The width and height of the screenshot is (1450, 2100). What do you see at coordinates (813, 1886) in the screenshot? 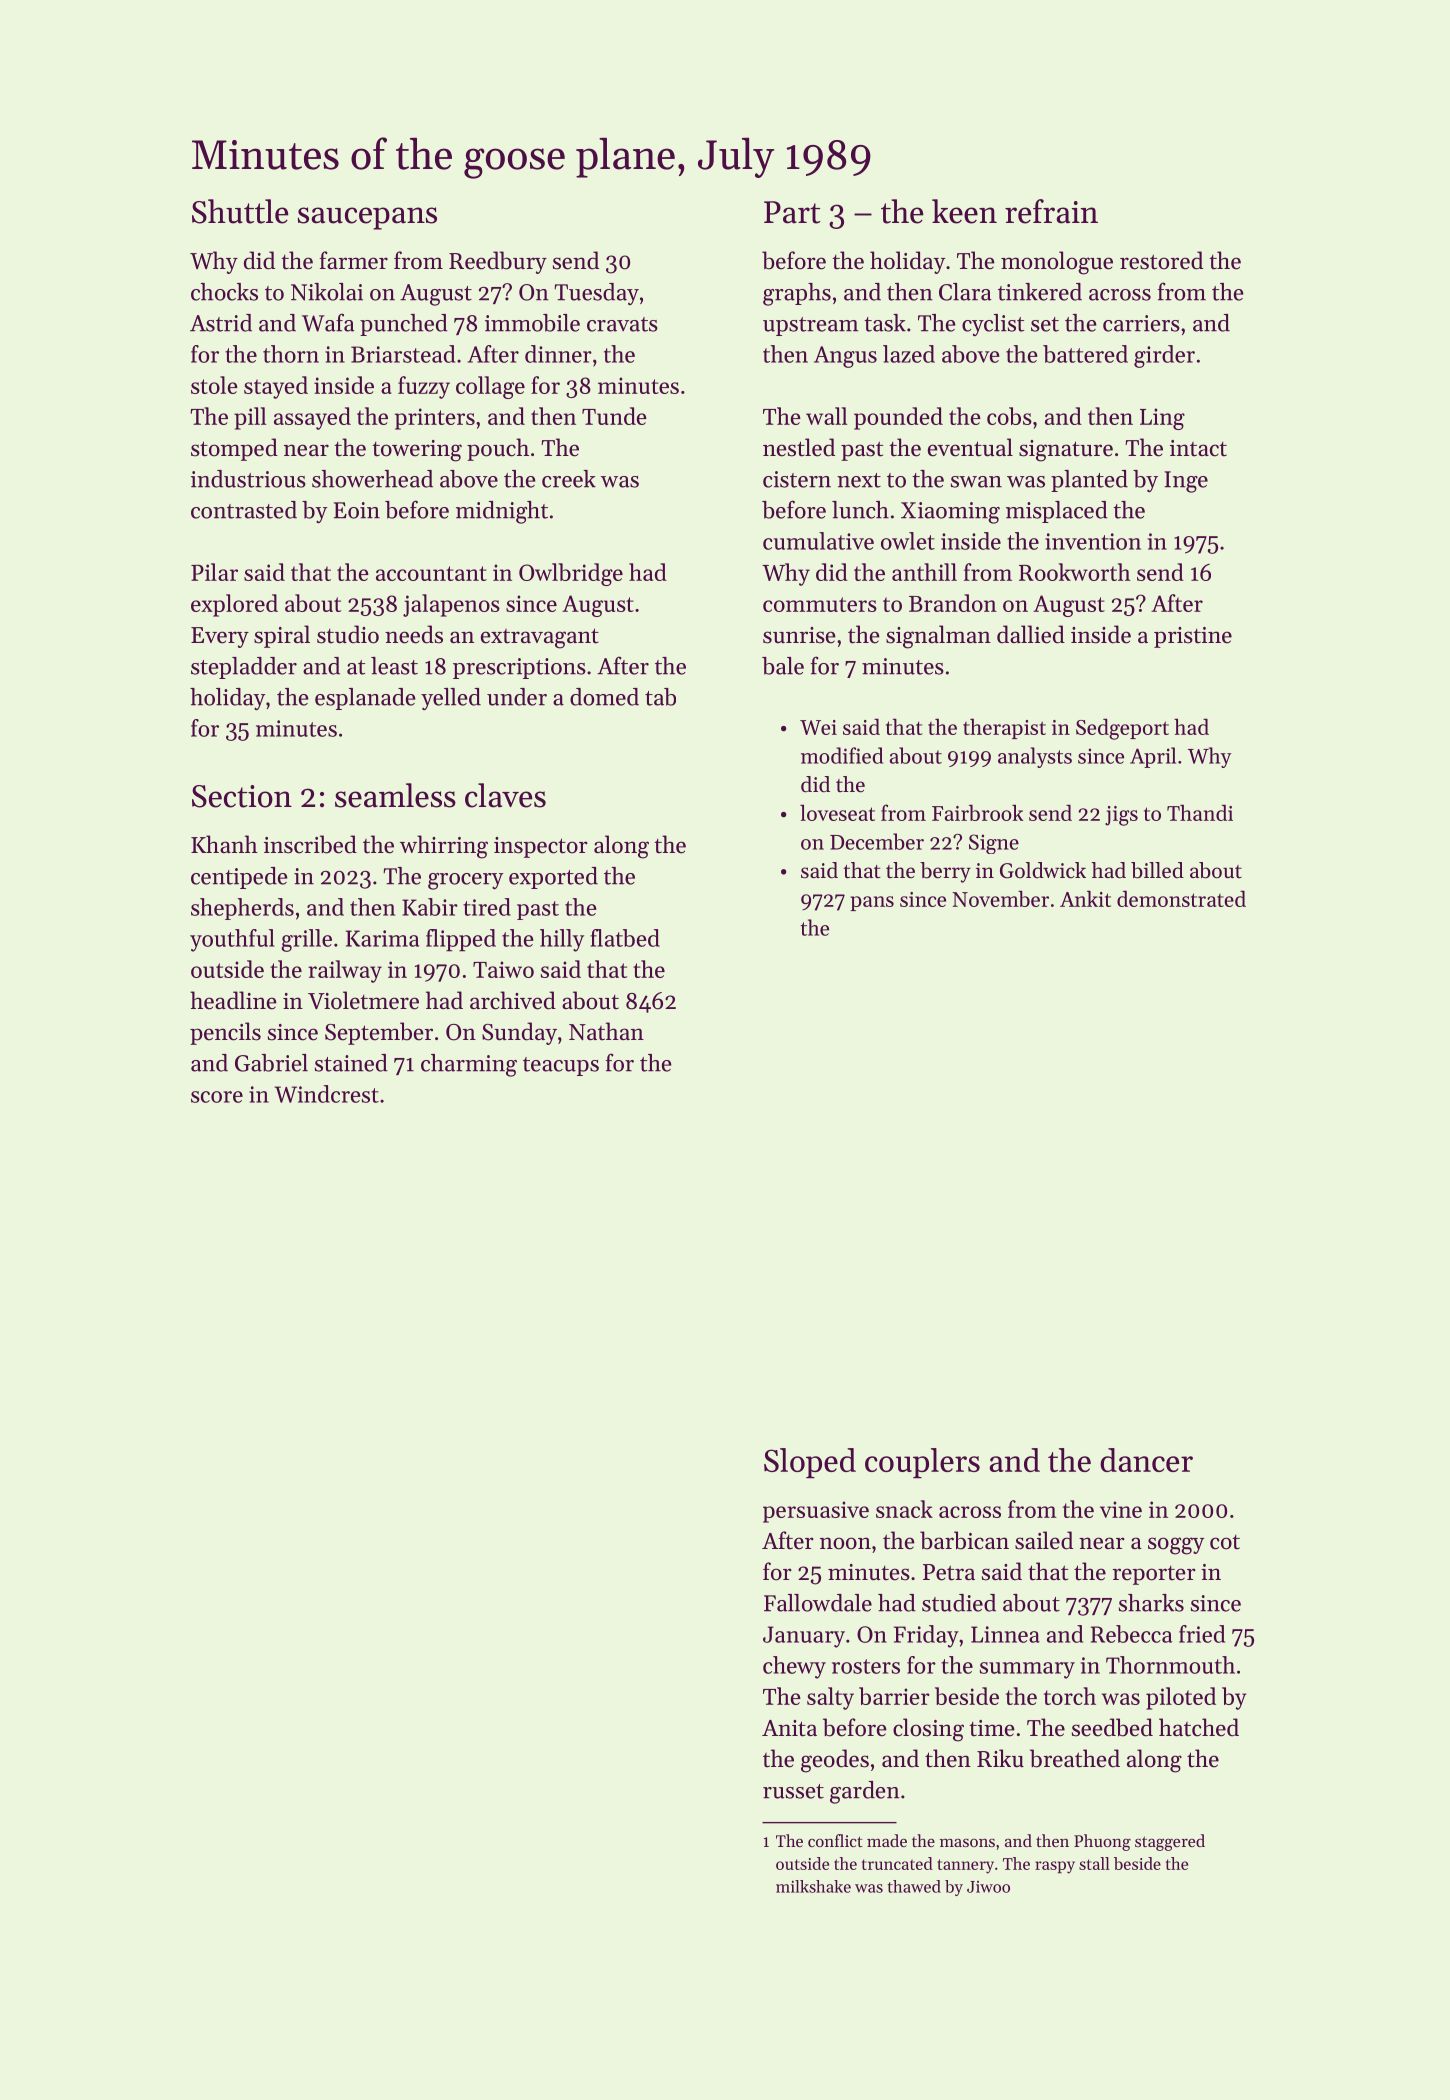
I see `milkshake` at bounding box center [813, 1886].
